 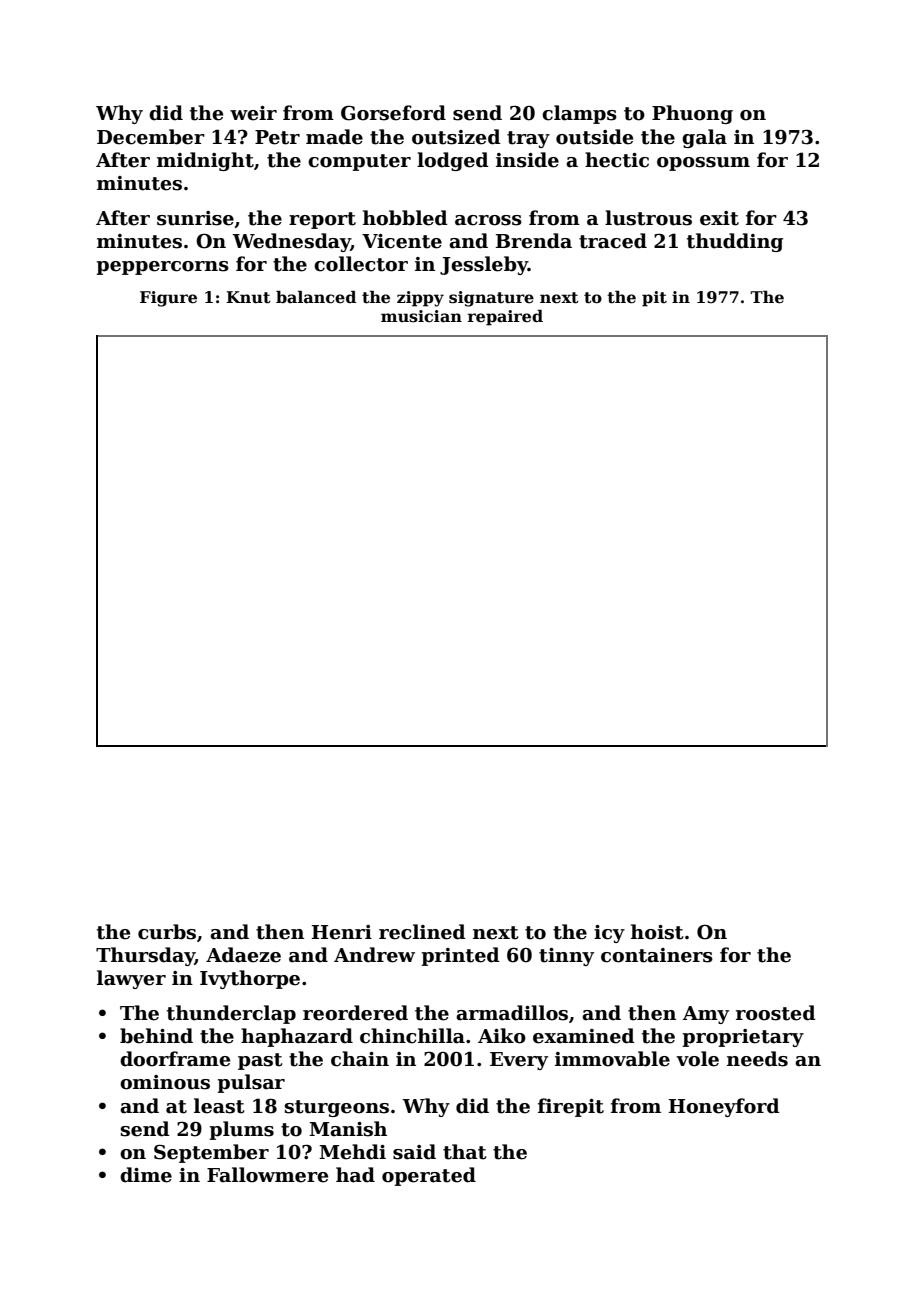 I want to click on signature, so click(x=491, y=299).
